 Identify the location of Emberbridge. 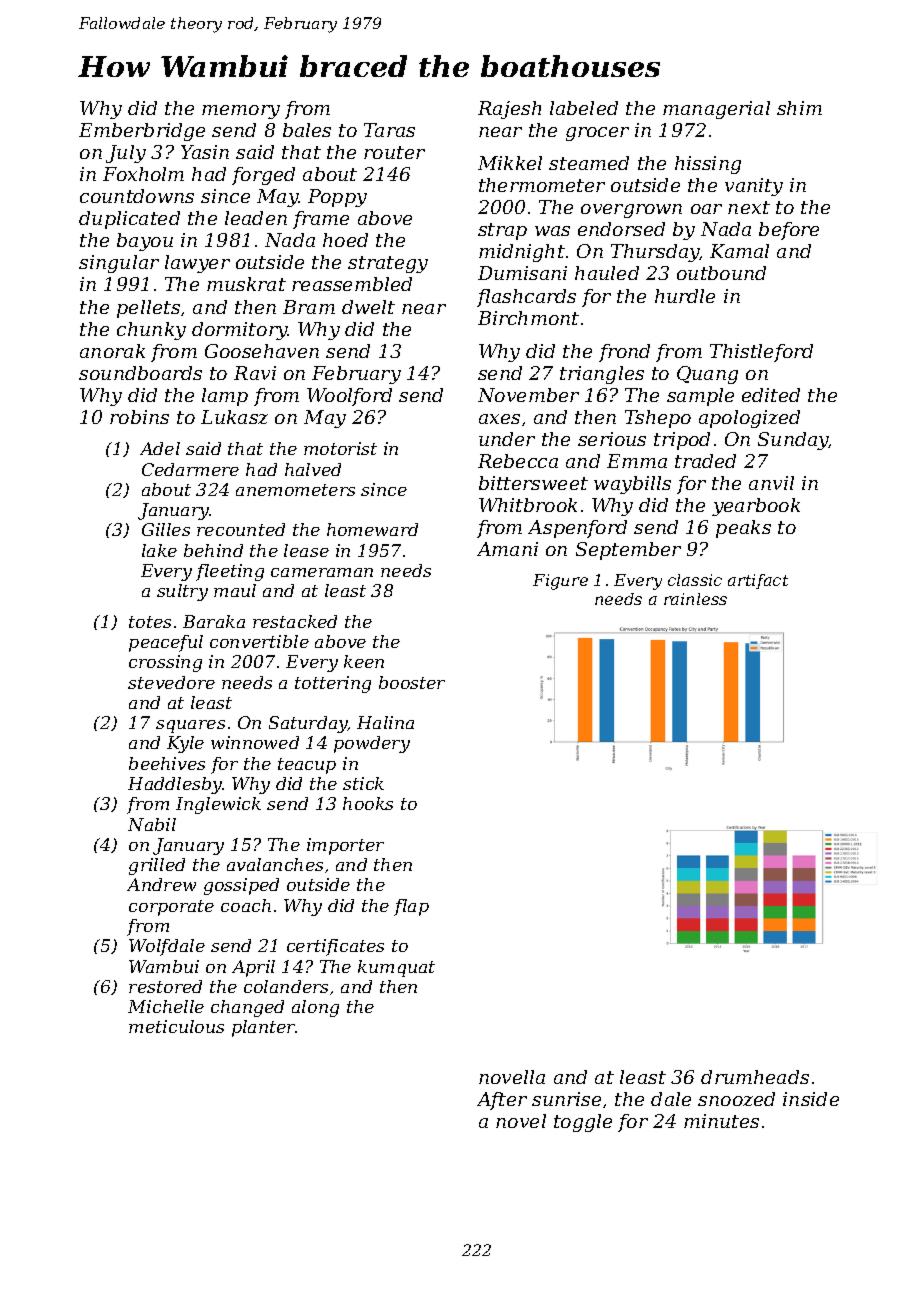
(142, 132).
